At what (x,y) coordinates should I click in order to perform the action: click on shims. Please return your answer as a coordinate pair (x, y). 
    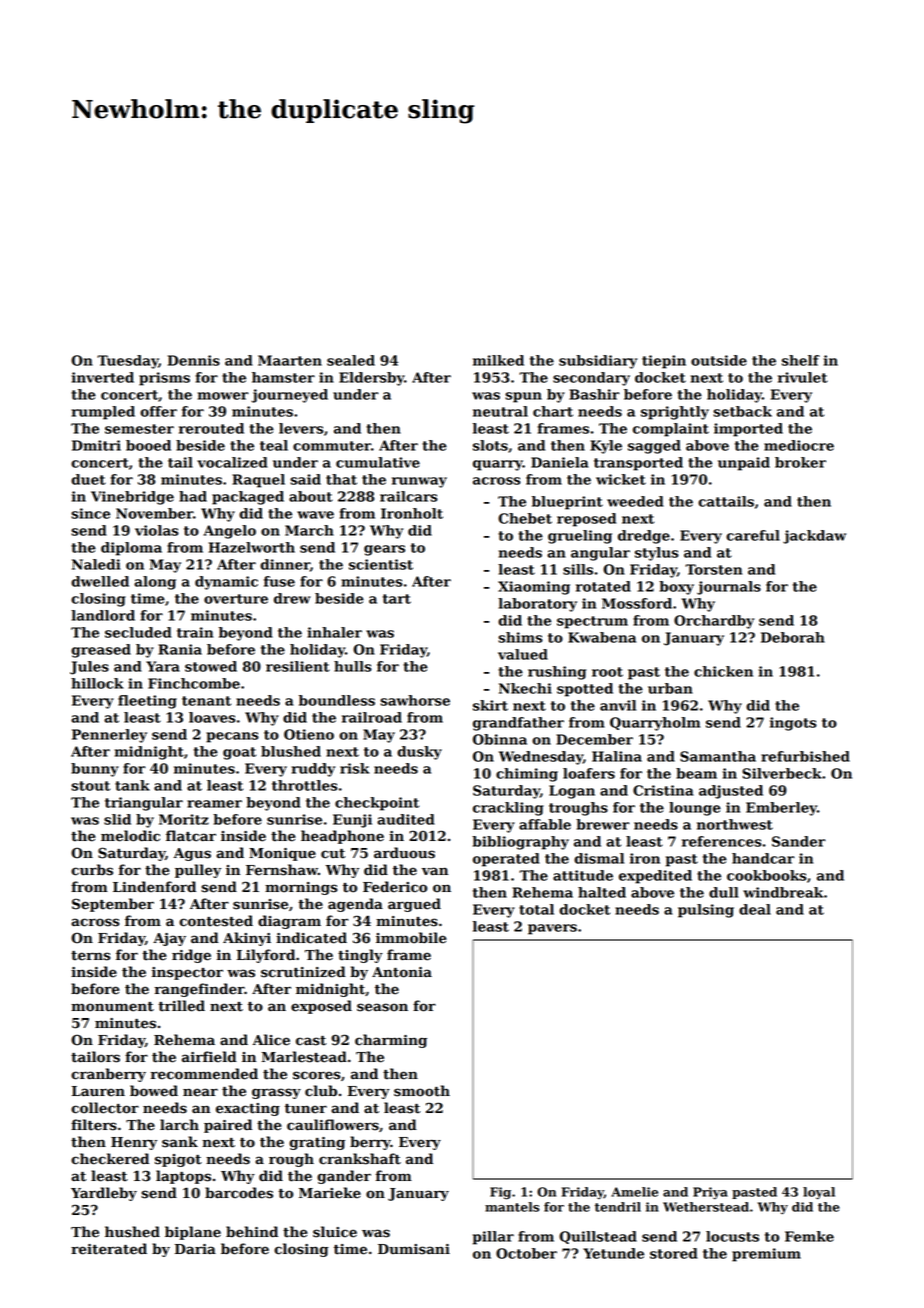
    Looking at the image, I should click on (520, 637).
